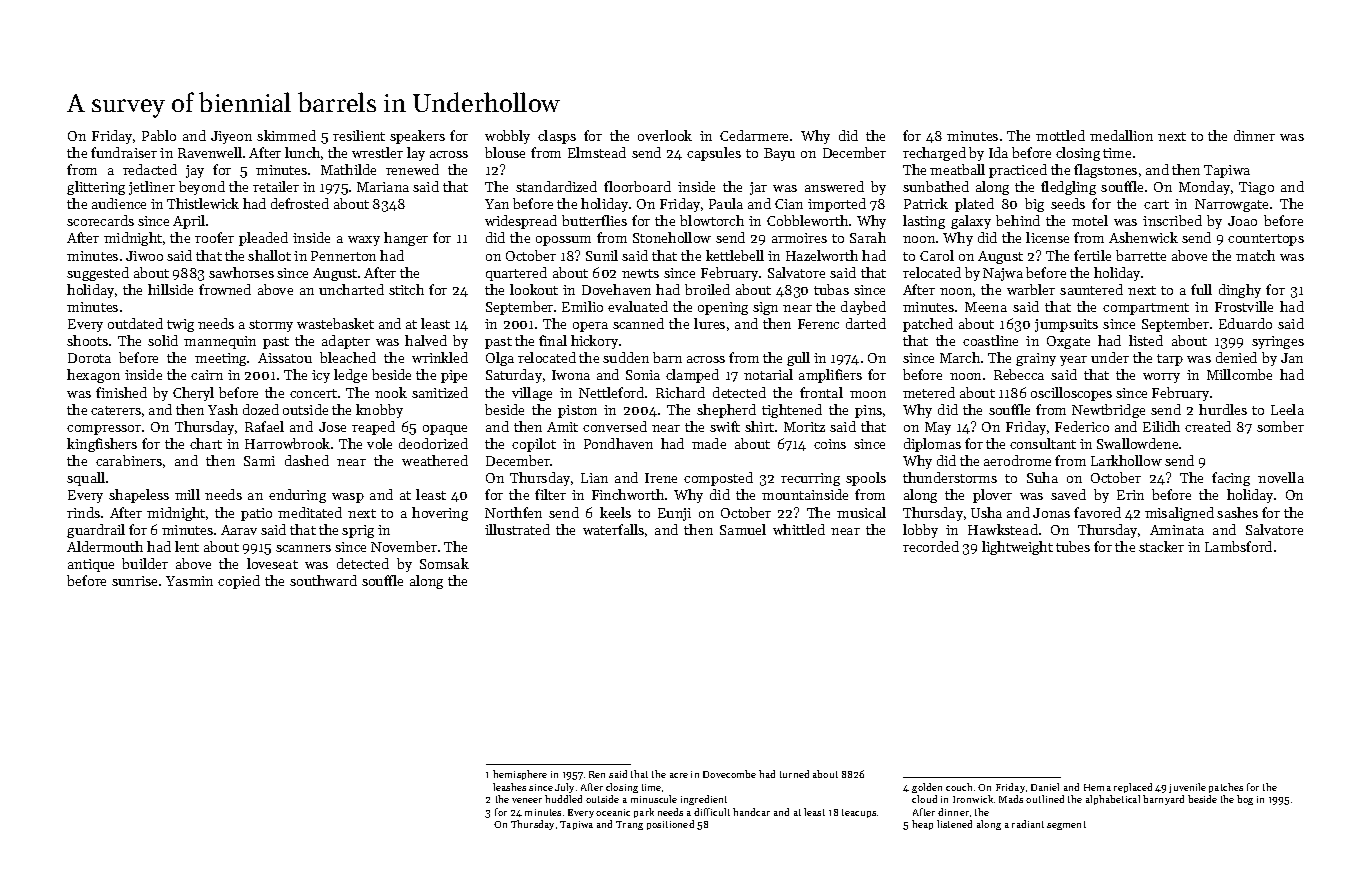  What do you see at coordinates (831, 289) in the screenshot?
I see `tubas` at bounding box center [831, 289].
